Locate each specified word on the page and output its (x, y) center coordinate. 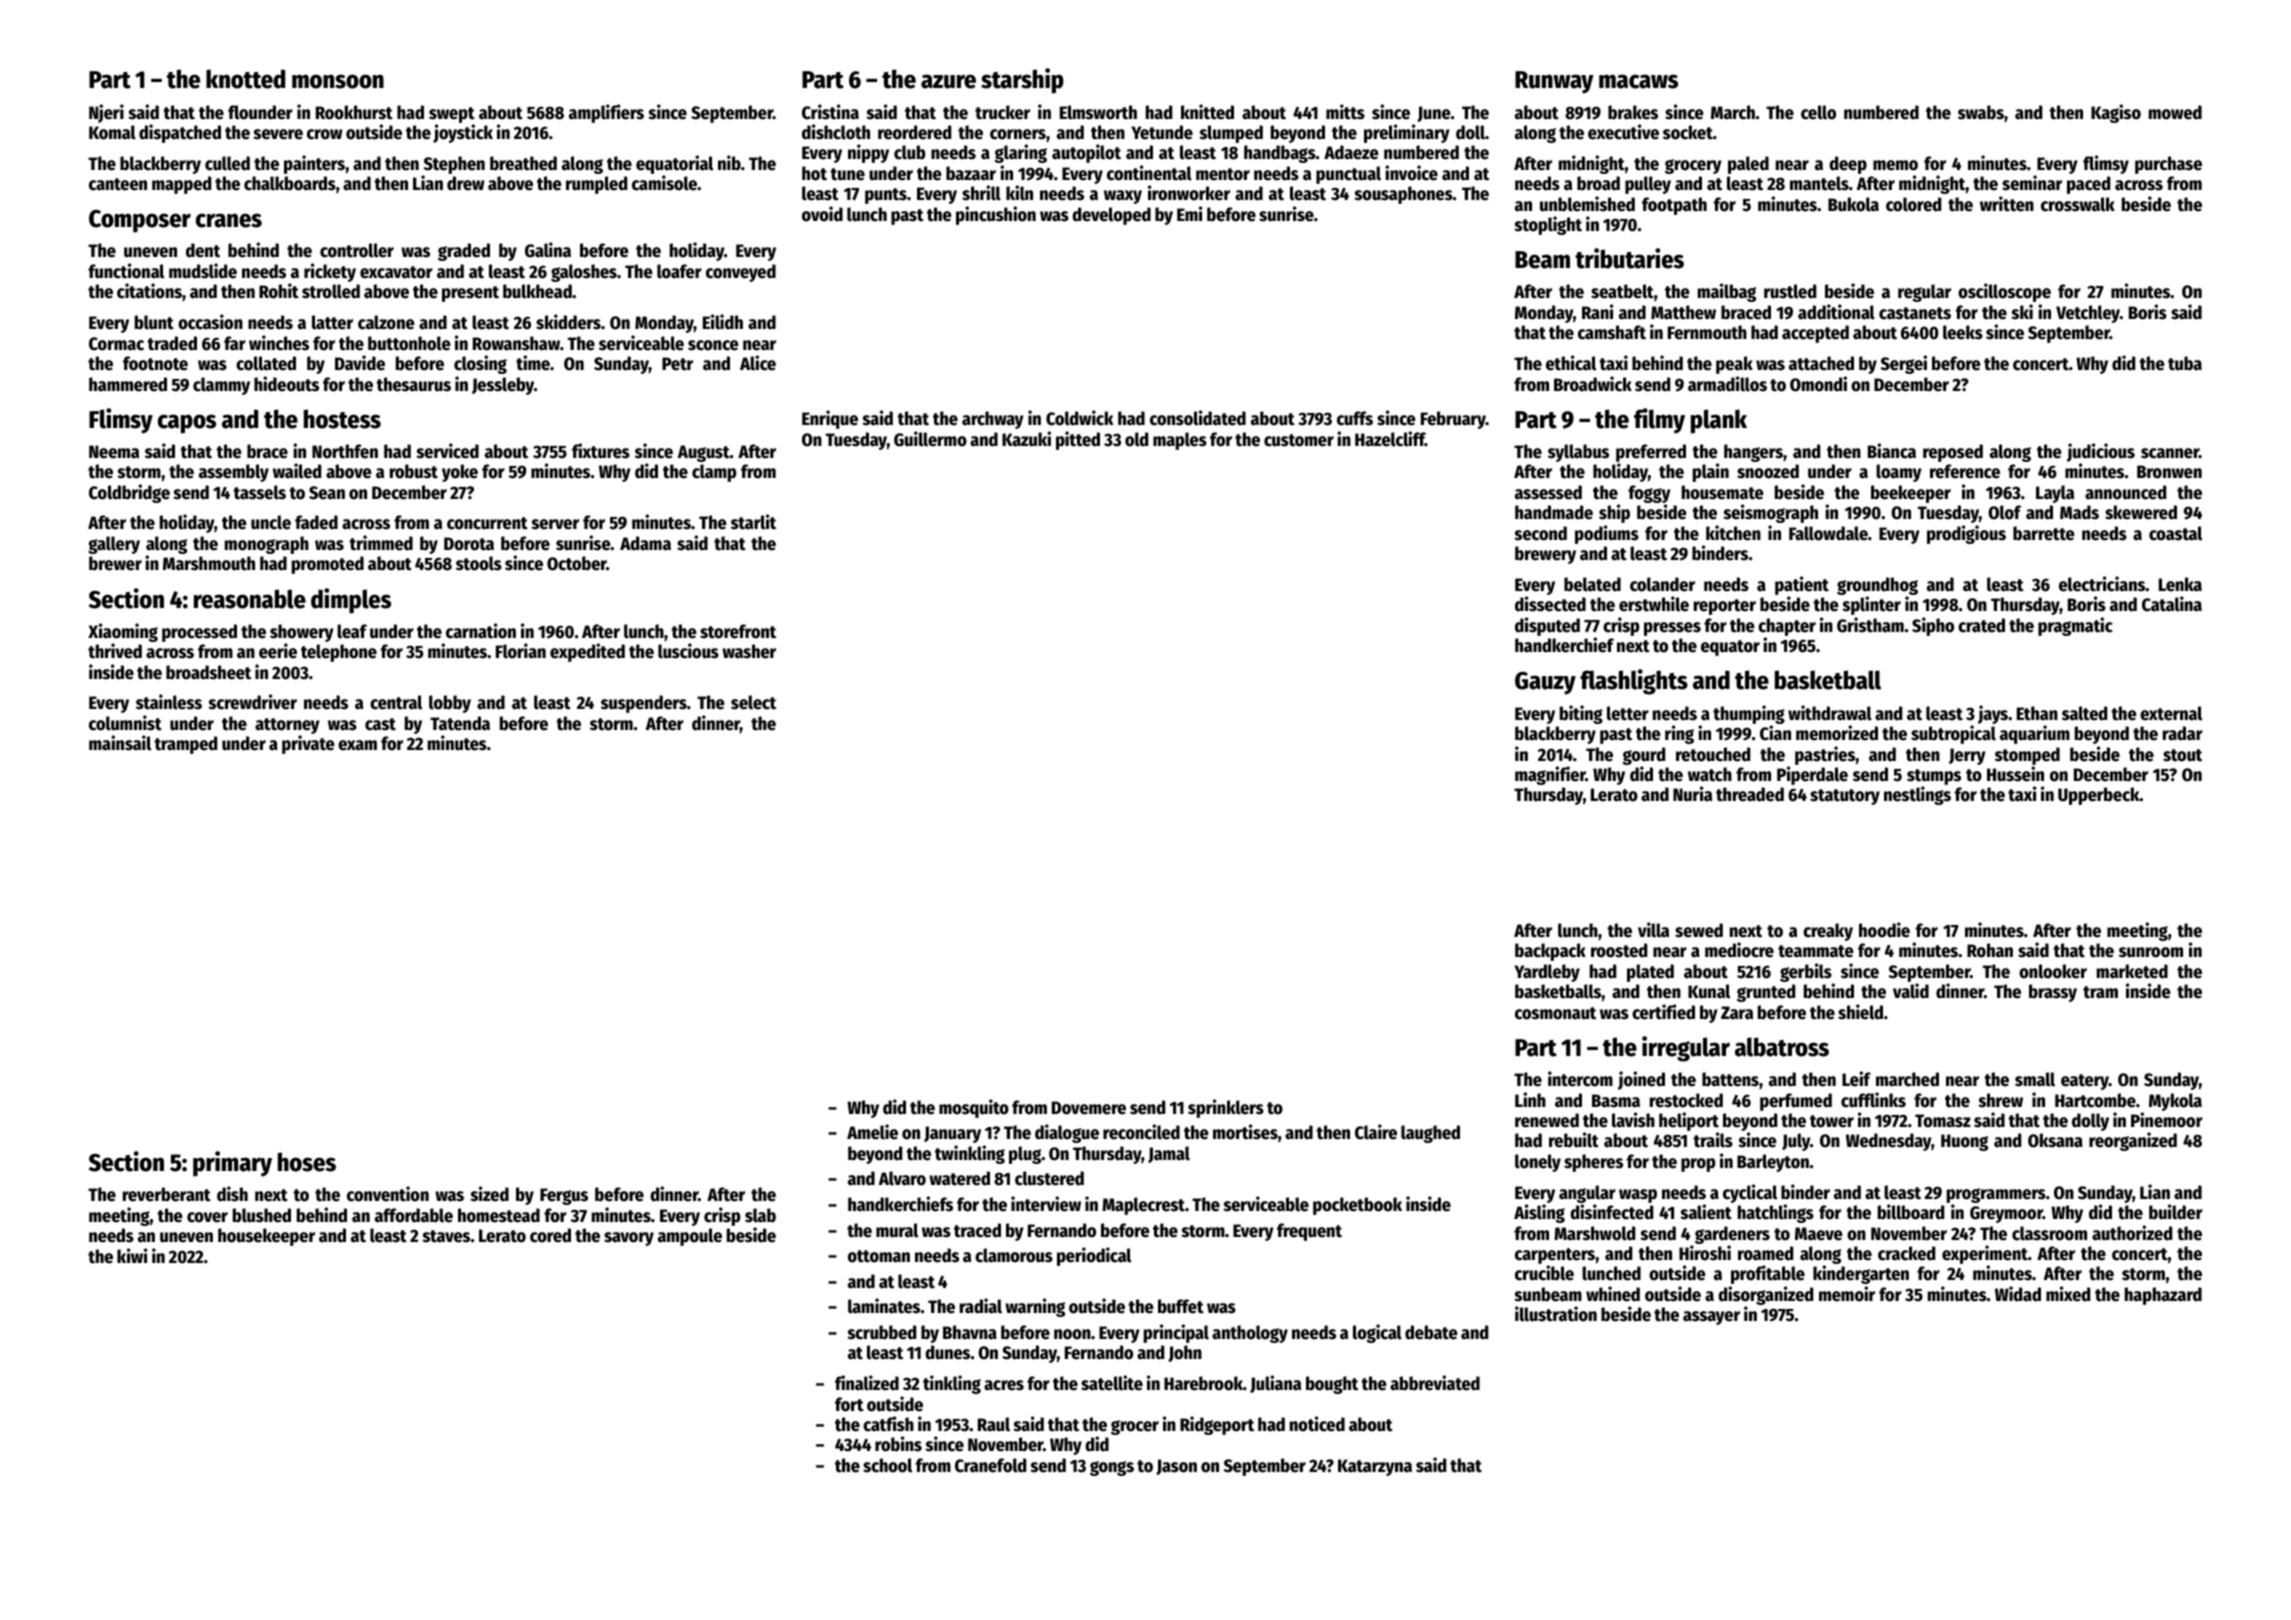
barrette (2044, 533)
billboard (1911, 1212)
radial (981, 1306)
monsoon (338, 81)
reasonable (250, 599)
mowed (2175, 112)
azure (948, 81)
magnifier (1550, 775)
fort (849, 1404)
